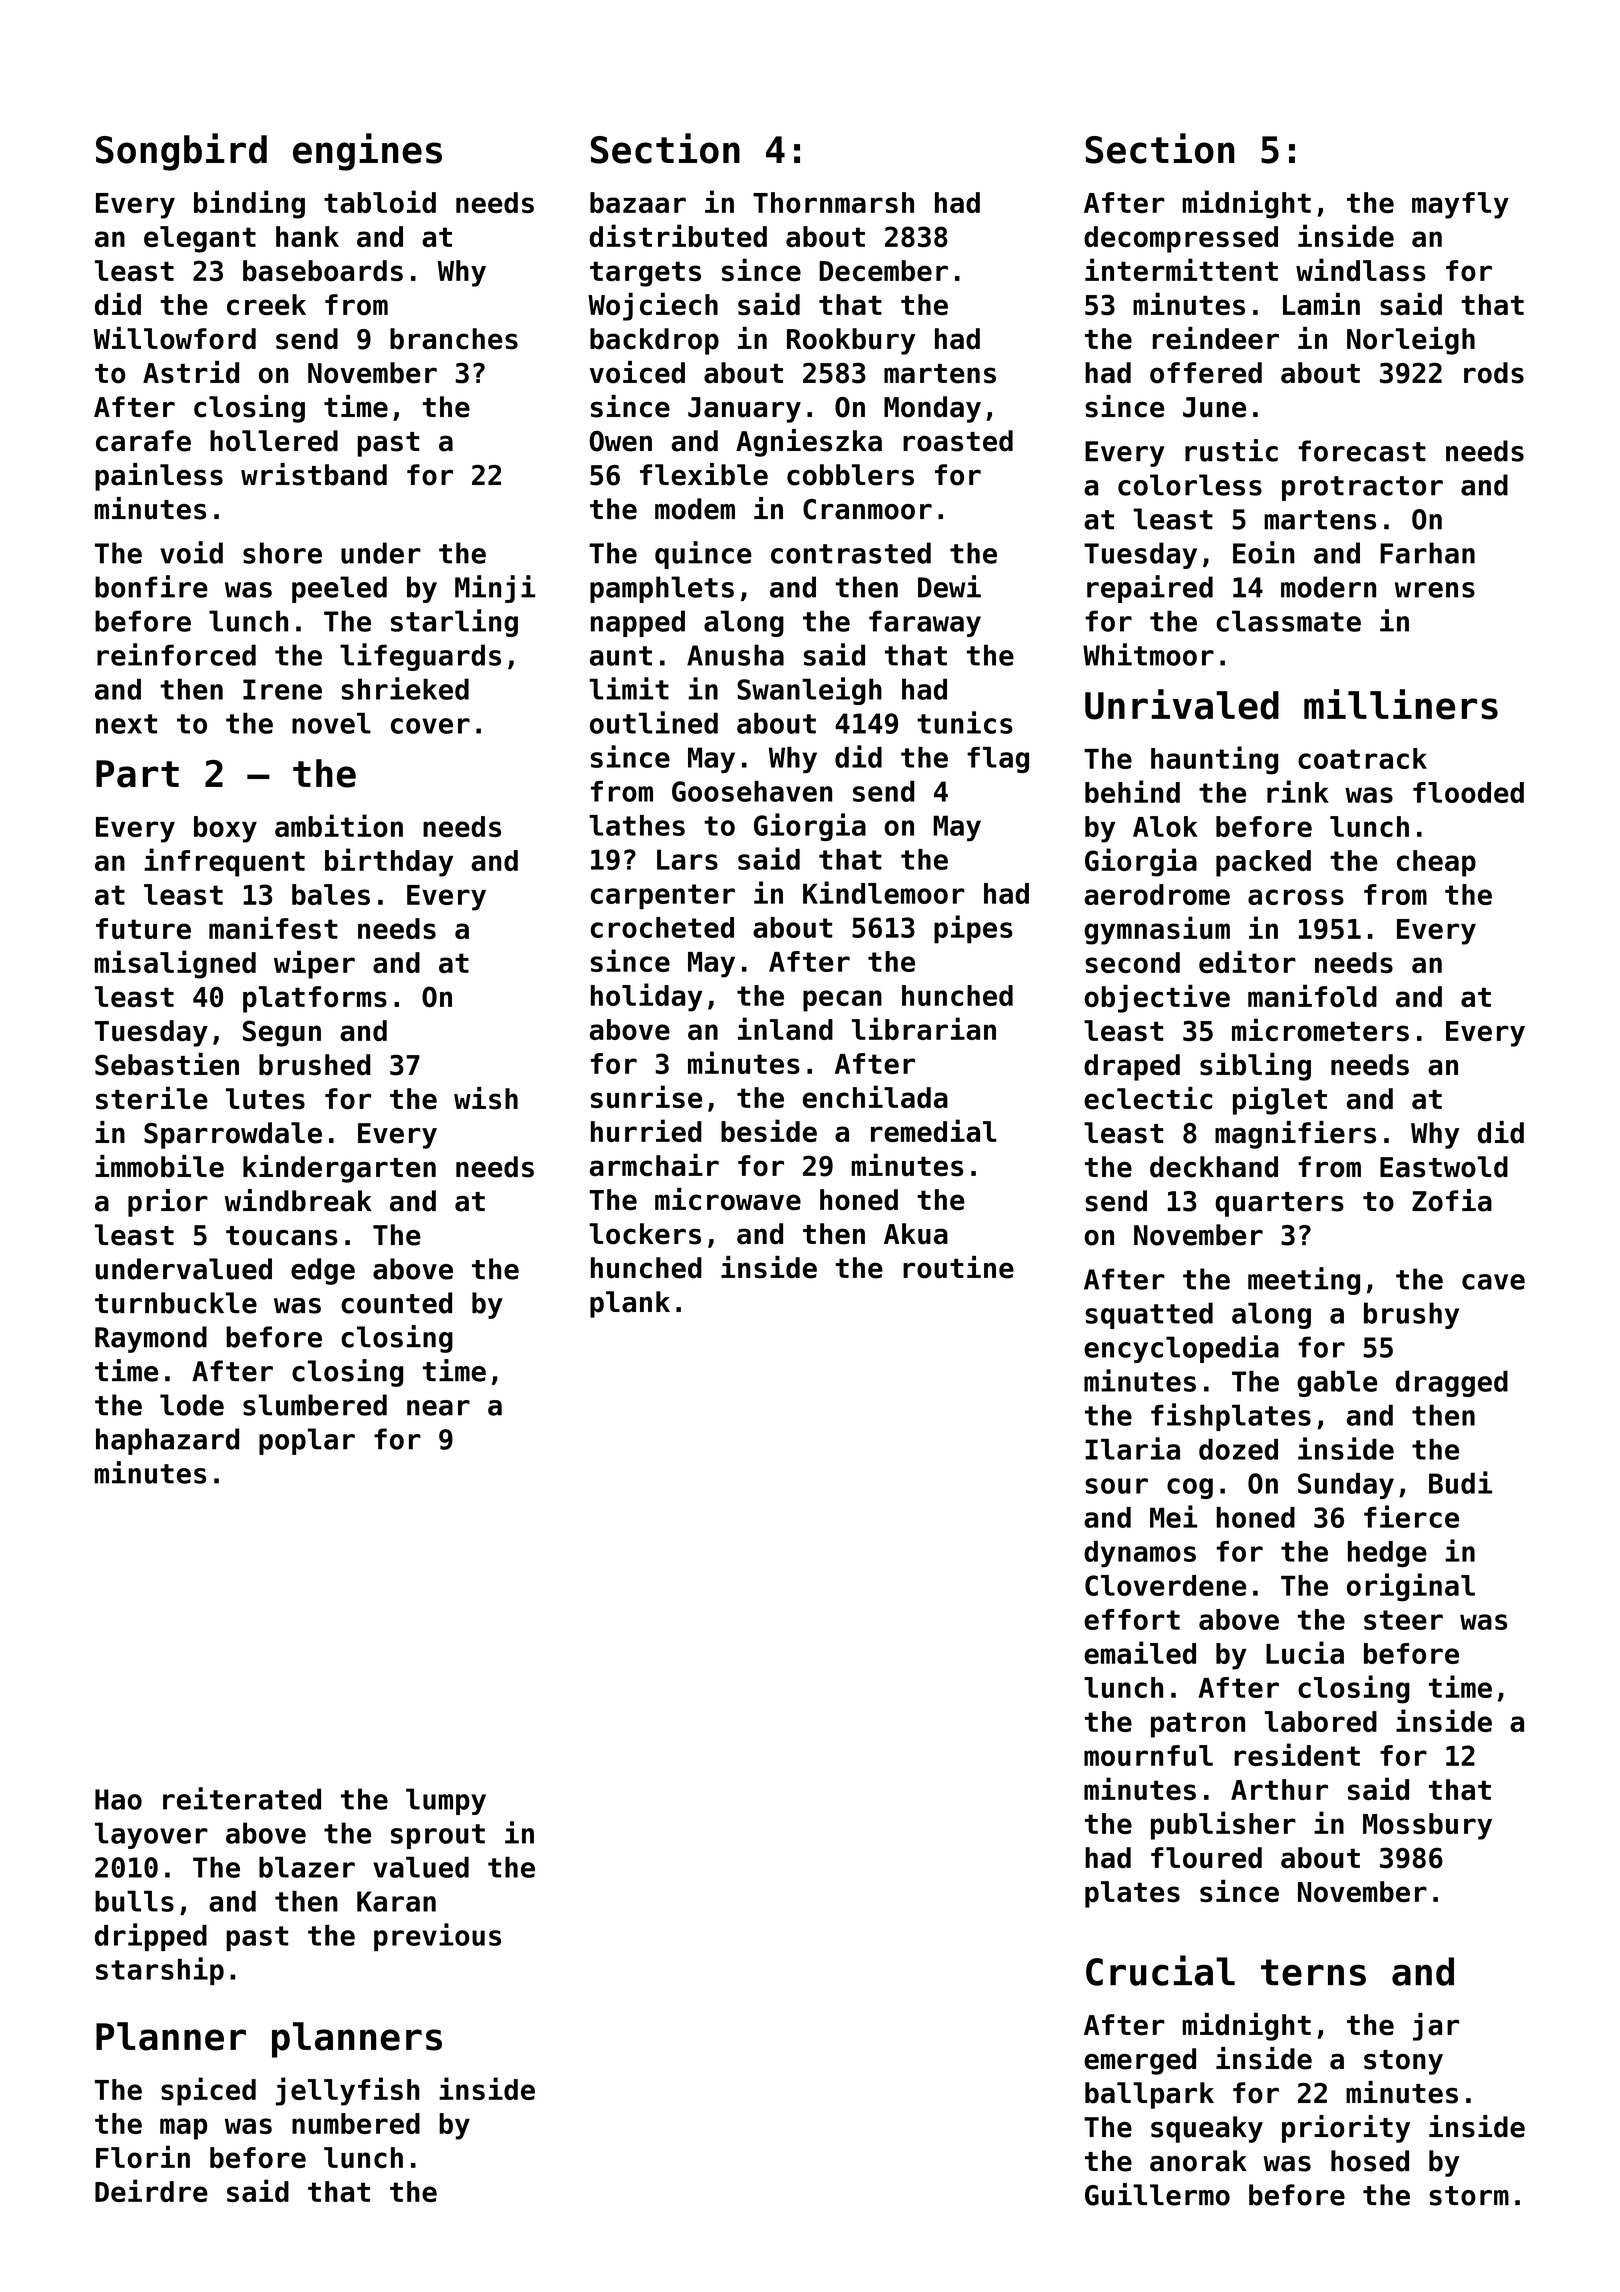 The width and height of the screenshot is (1620, 2292). What do you see at coordinates (356, 2123) in the screenshot?
I see `numbered` at bounding box center [356, 2123].
